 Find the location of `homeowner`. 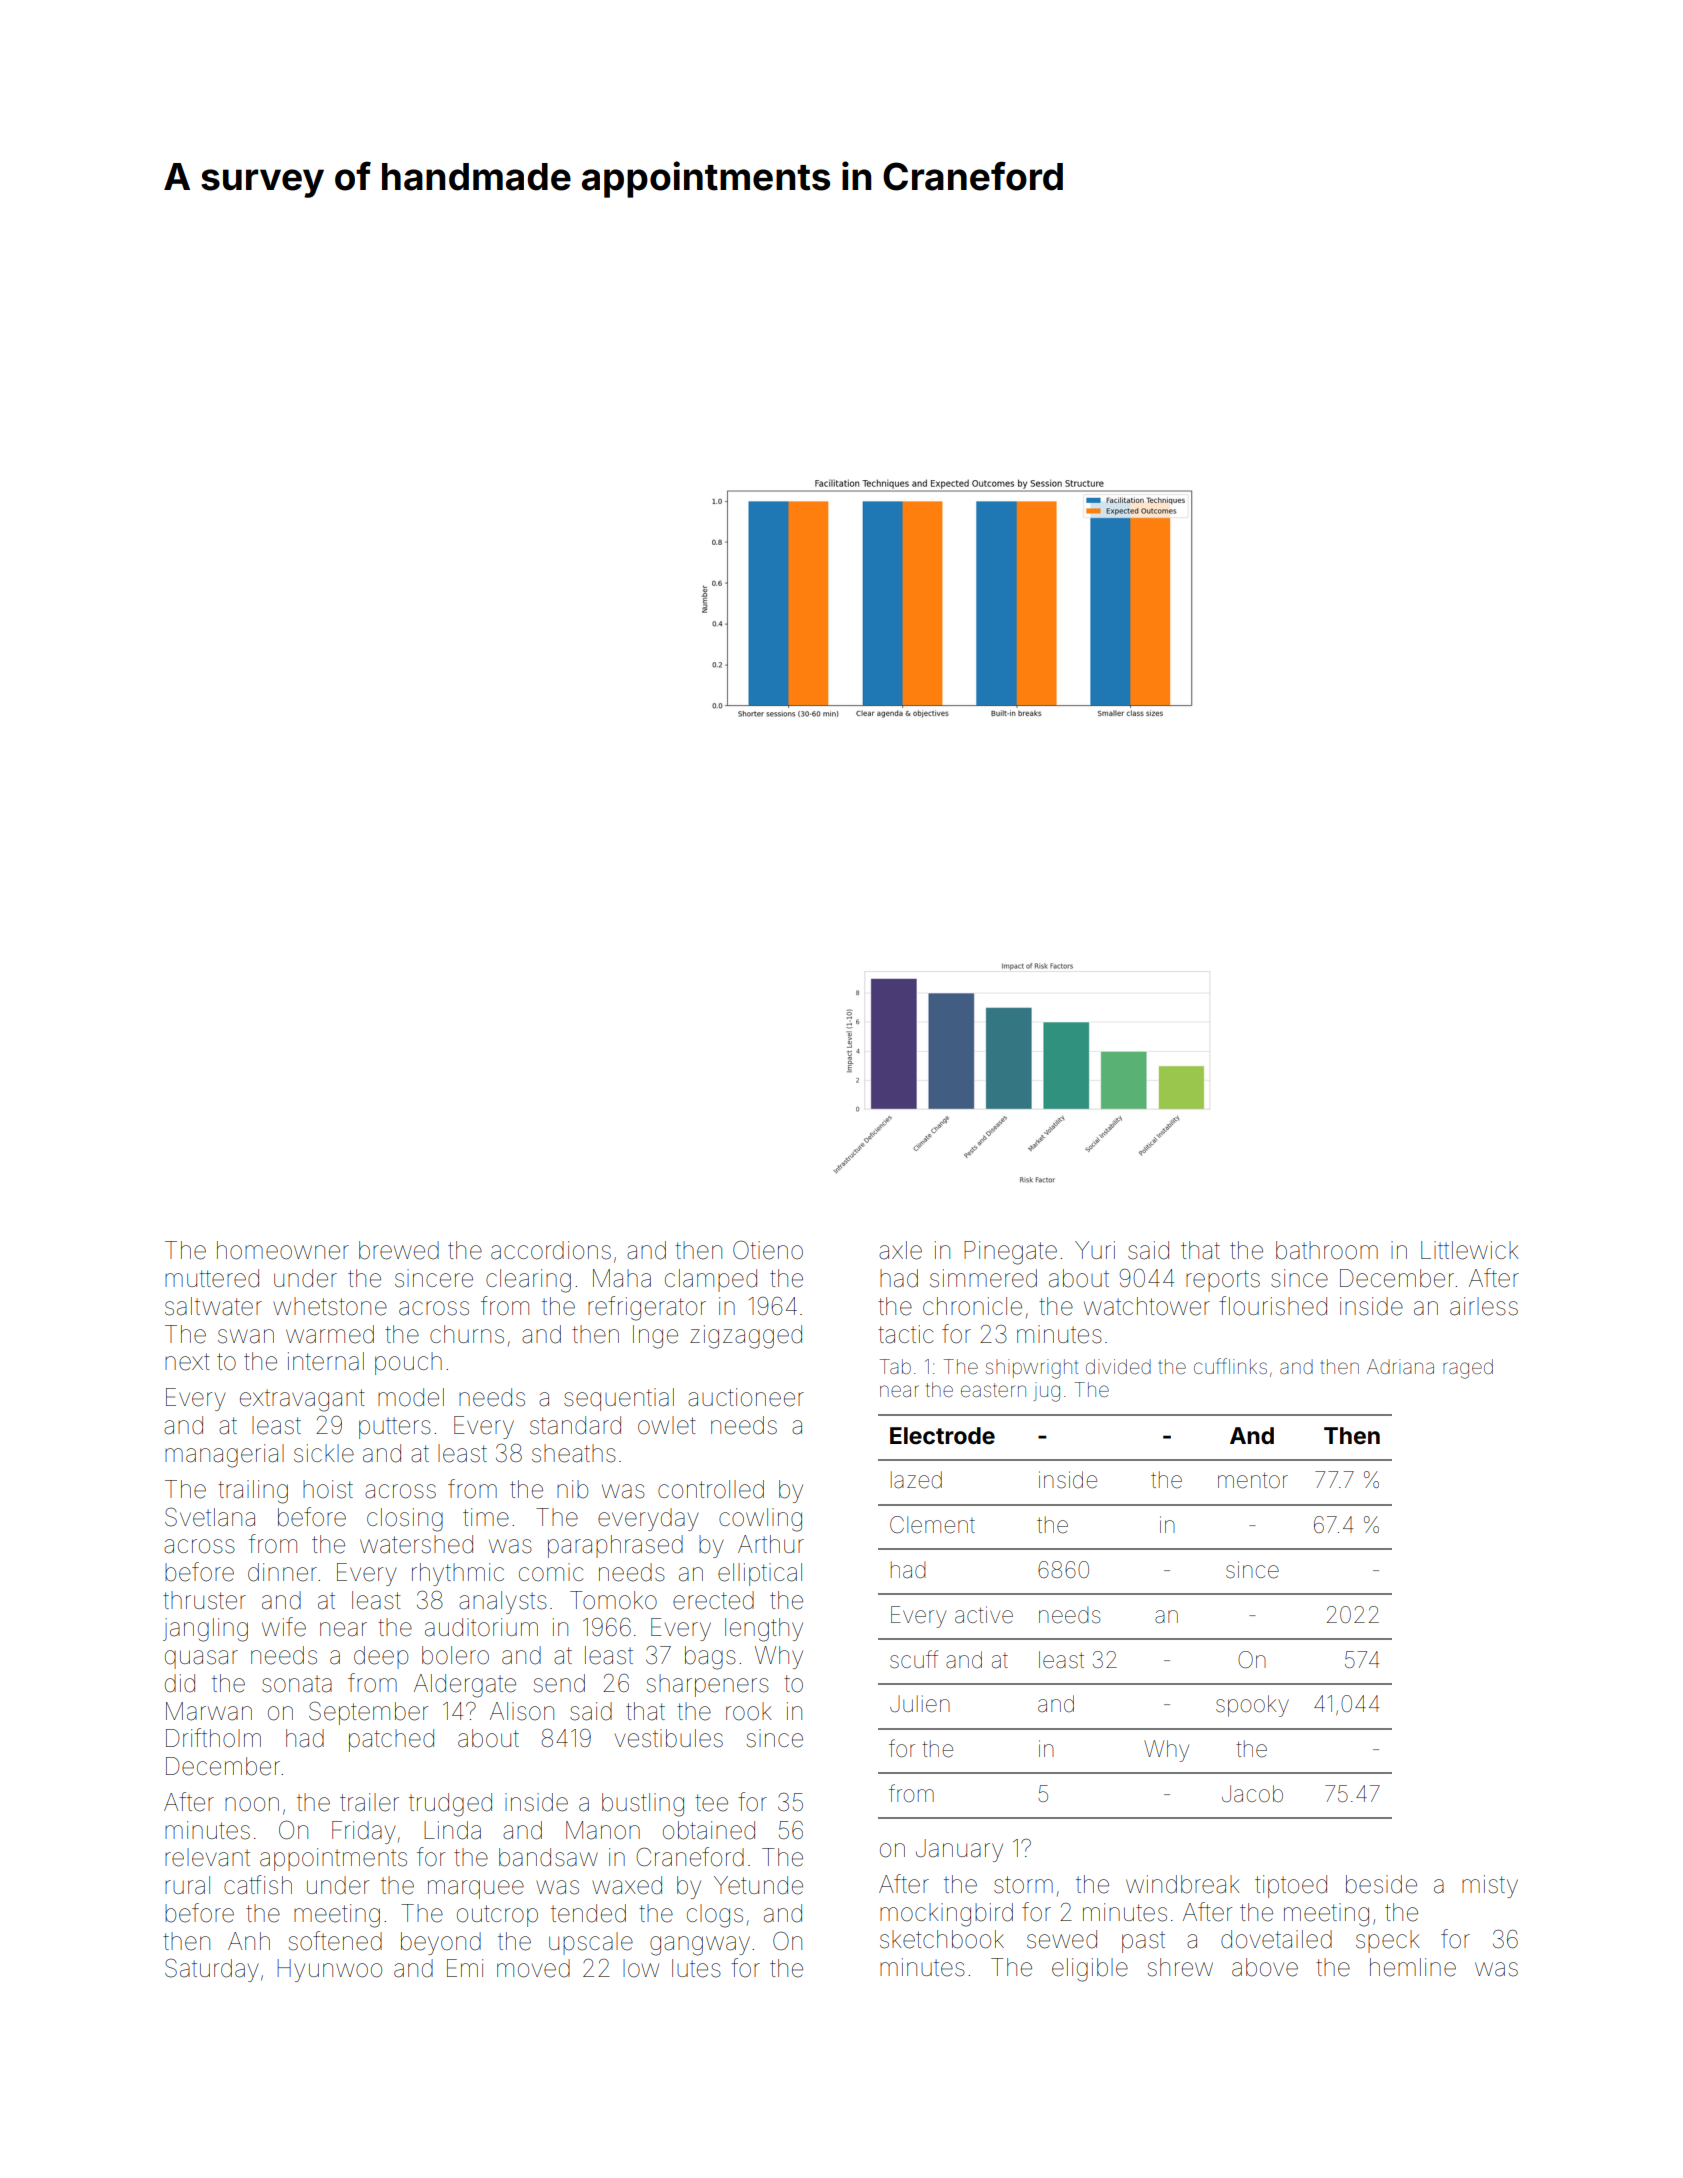

homeowner is located at coordinates (283, 1250).
